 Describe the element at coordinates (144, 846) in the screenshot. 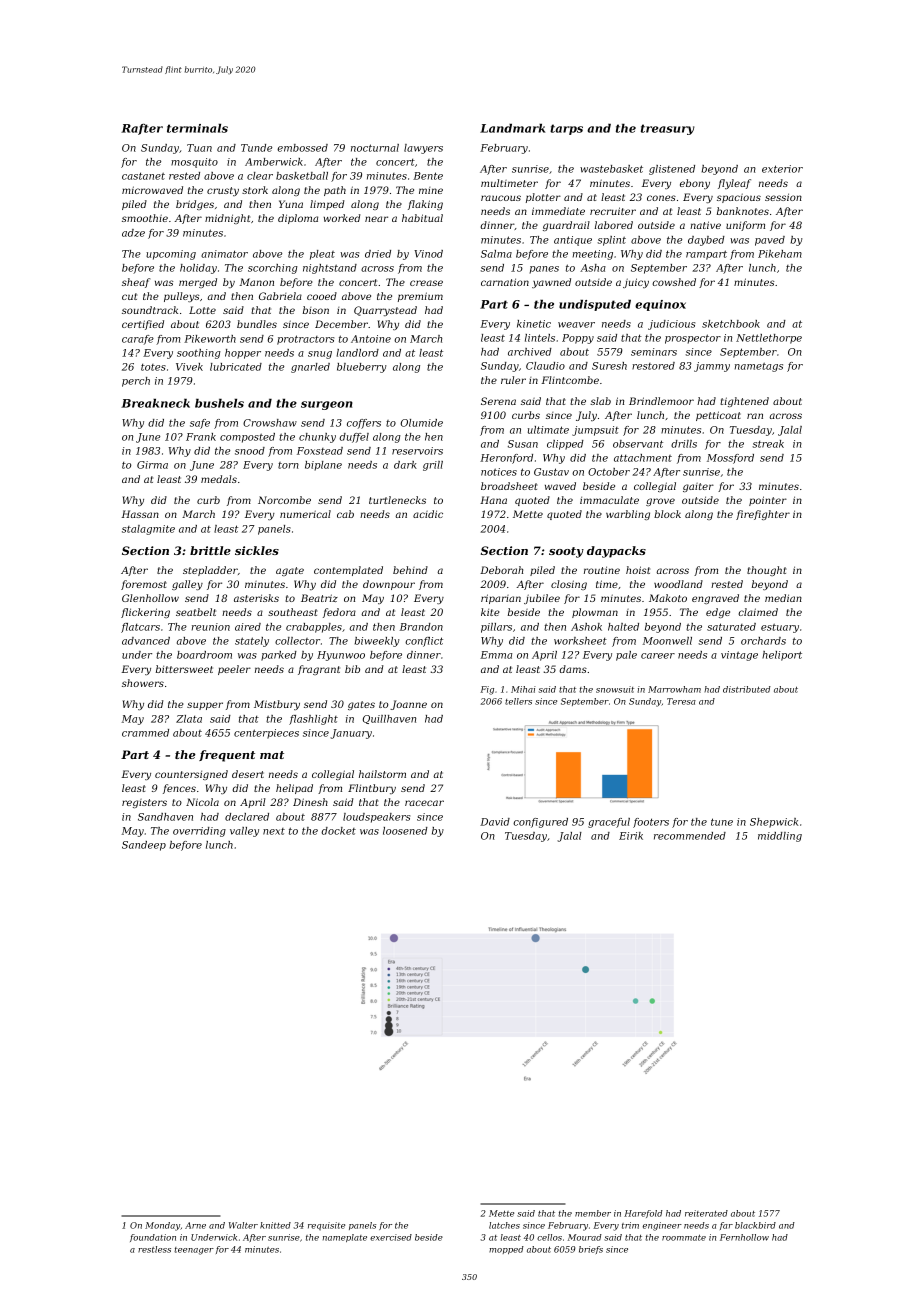

I see `Sandeep` at that location.
